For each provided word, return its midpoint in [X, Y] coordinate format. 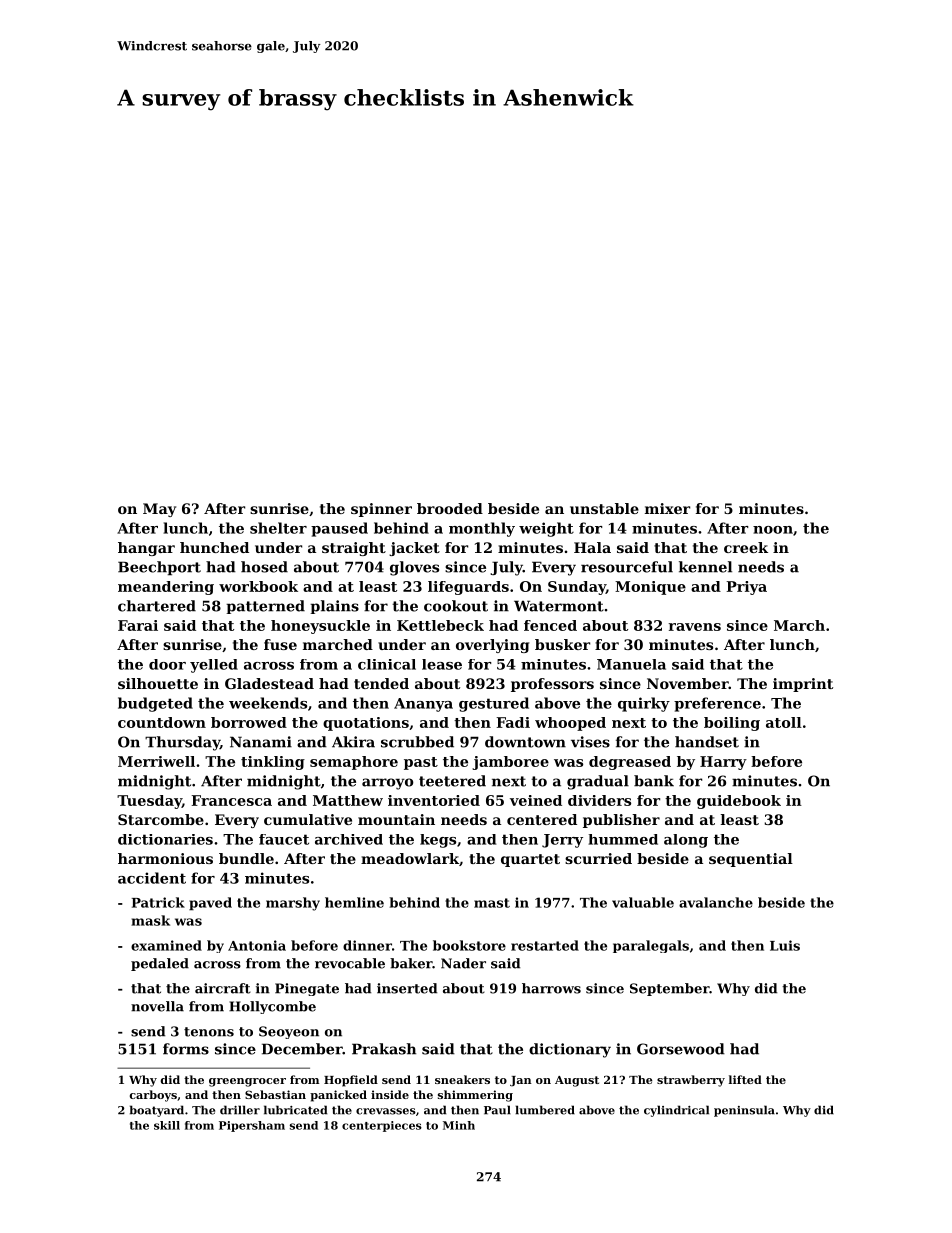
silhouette [158, 683]
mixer [667, 508]
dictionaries [165, 839]
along [686, 841]
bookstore [469, 945]
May [159, 510]
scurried [598, 858]
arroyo [387, 784]
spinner [381, 510]
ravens [695, 627]
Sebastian [275, 1094]
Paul [497, 1110]
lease [442, 664]
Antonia [257, 945]
